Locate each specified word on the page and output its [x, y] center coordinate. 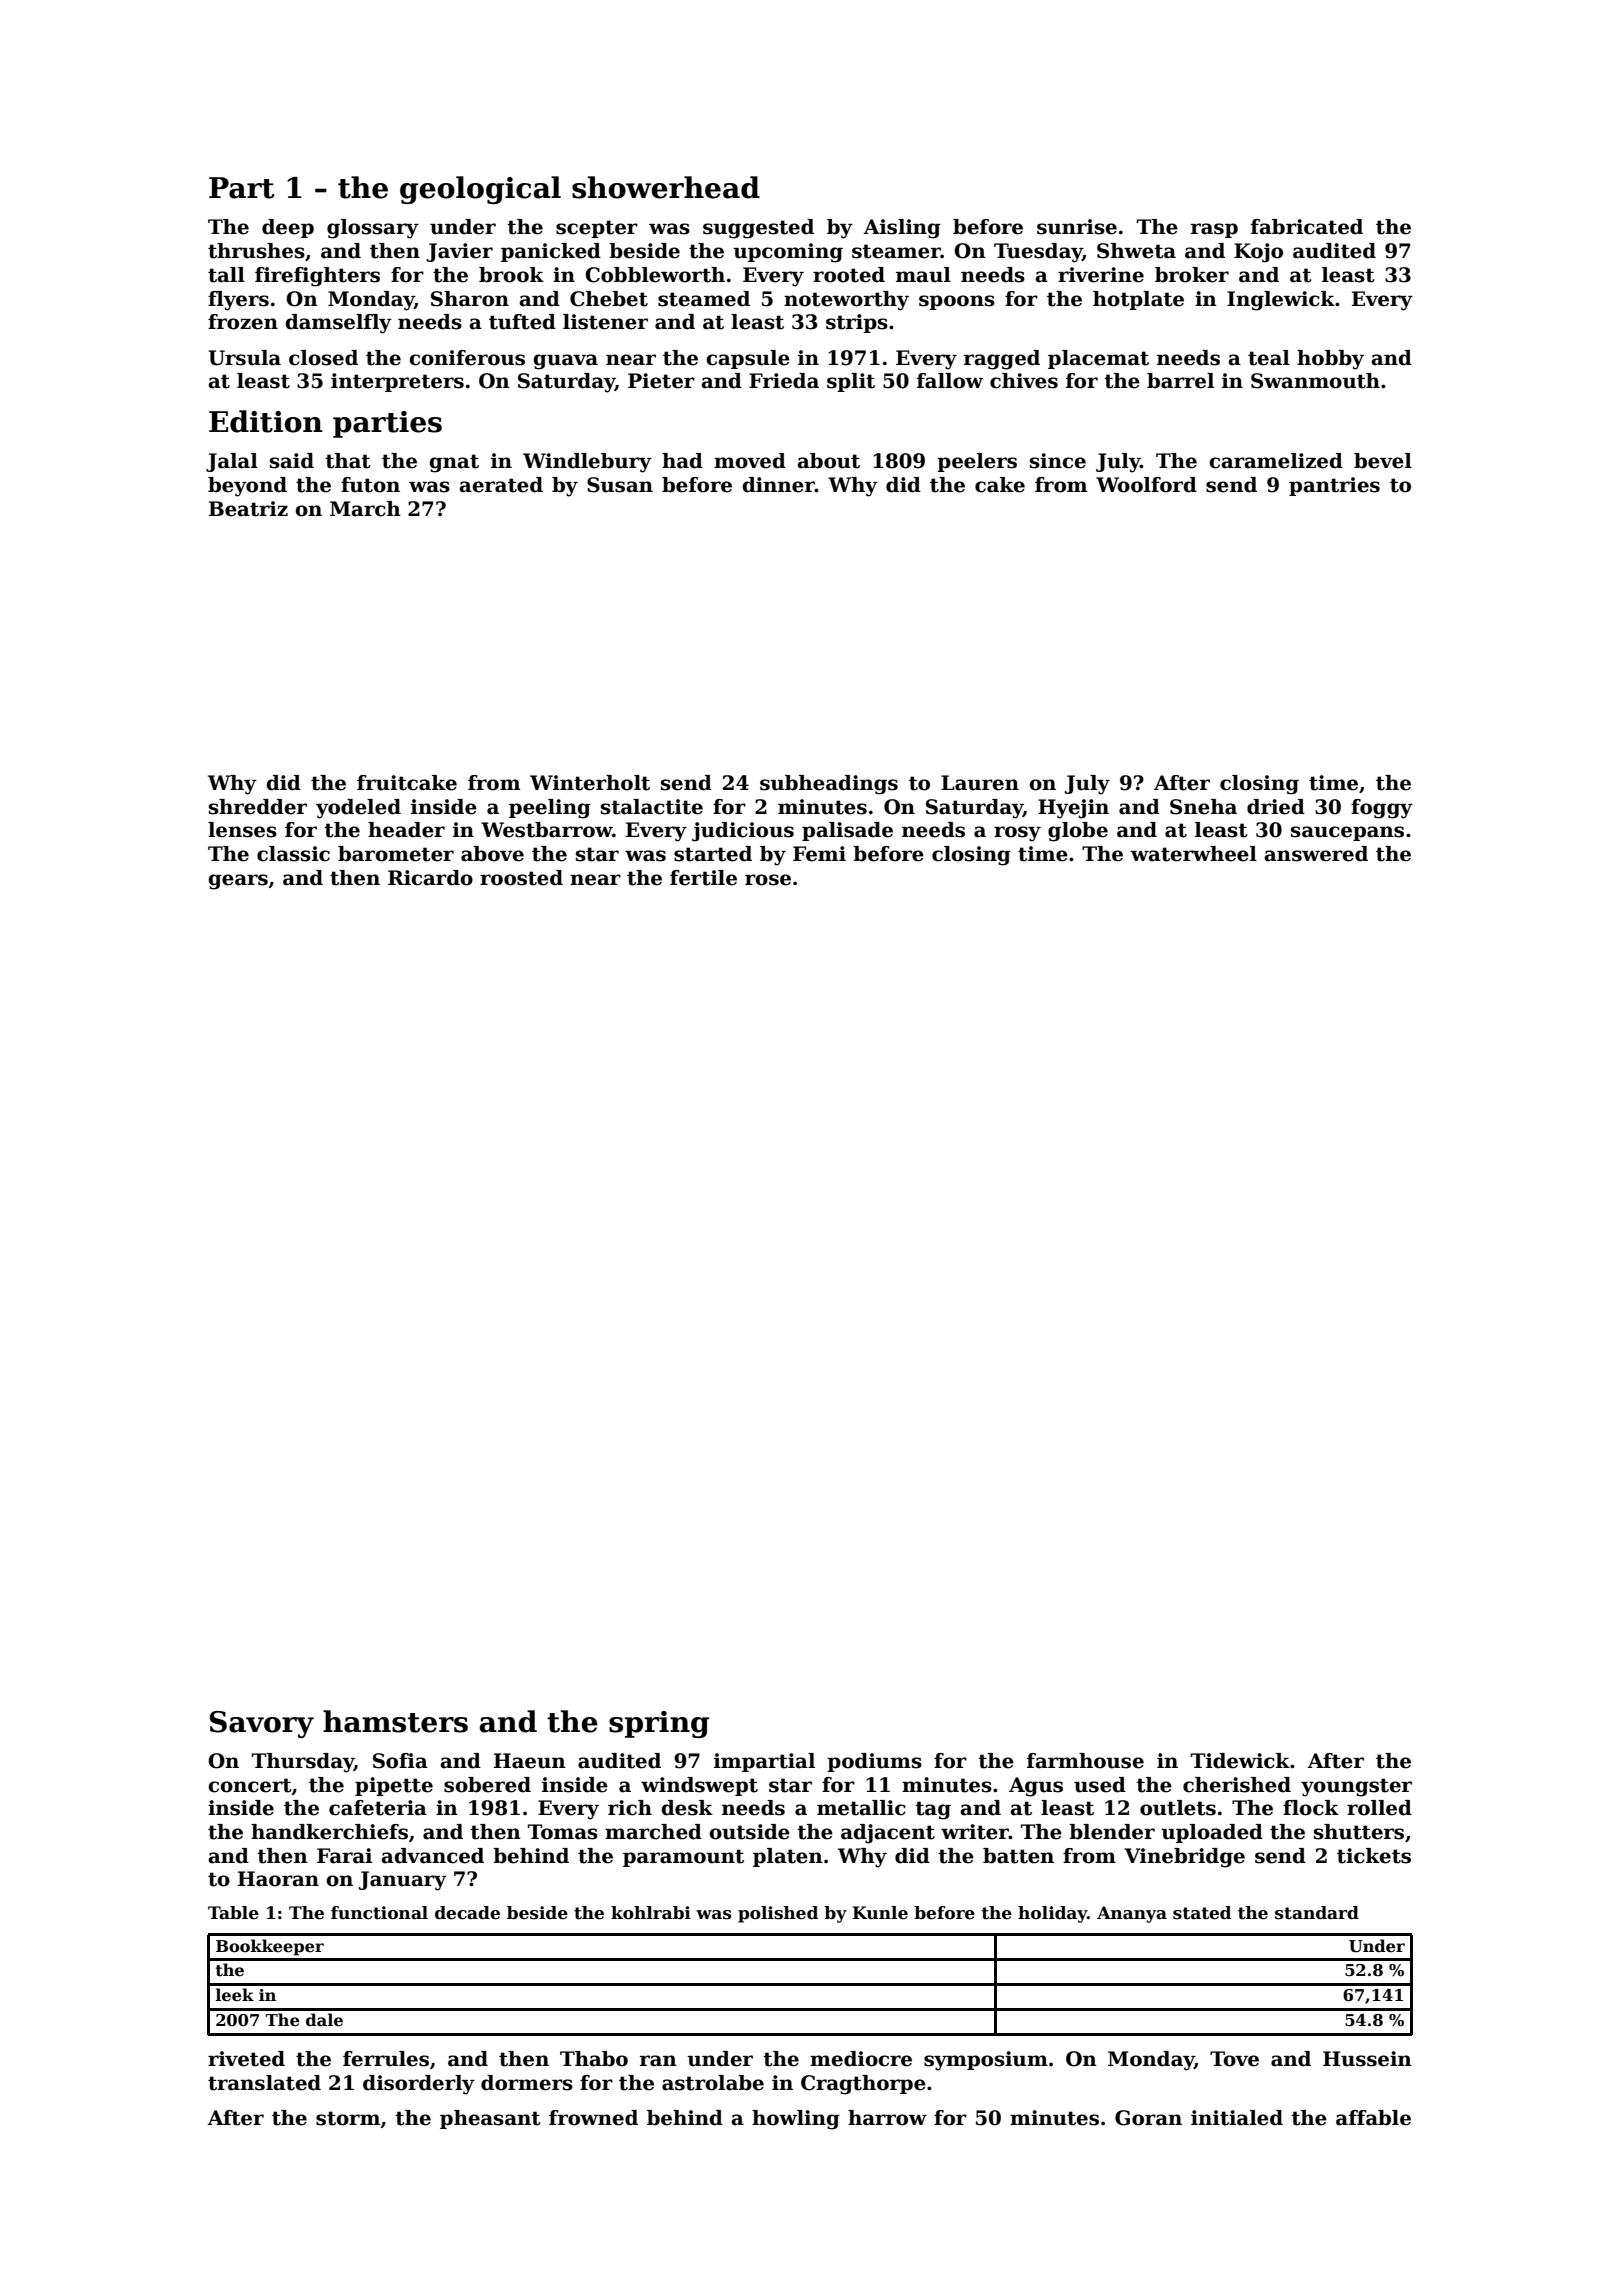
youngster [1356, 1787]
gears [238, 882]
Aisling [902, 229]
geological [480, 190]
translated [264, 2083]
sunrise [1077, 227]
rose [768, 880]
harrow [887, 2118]
